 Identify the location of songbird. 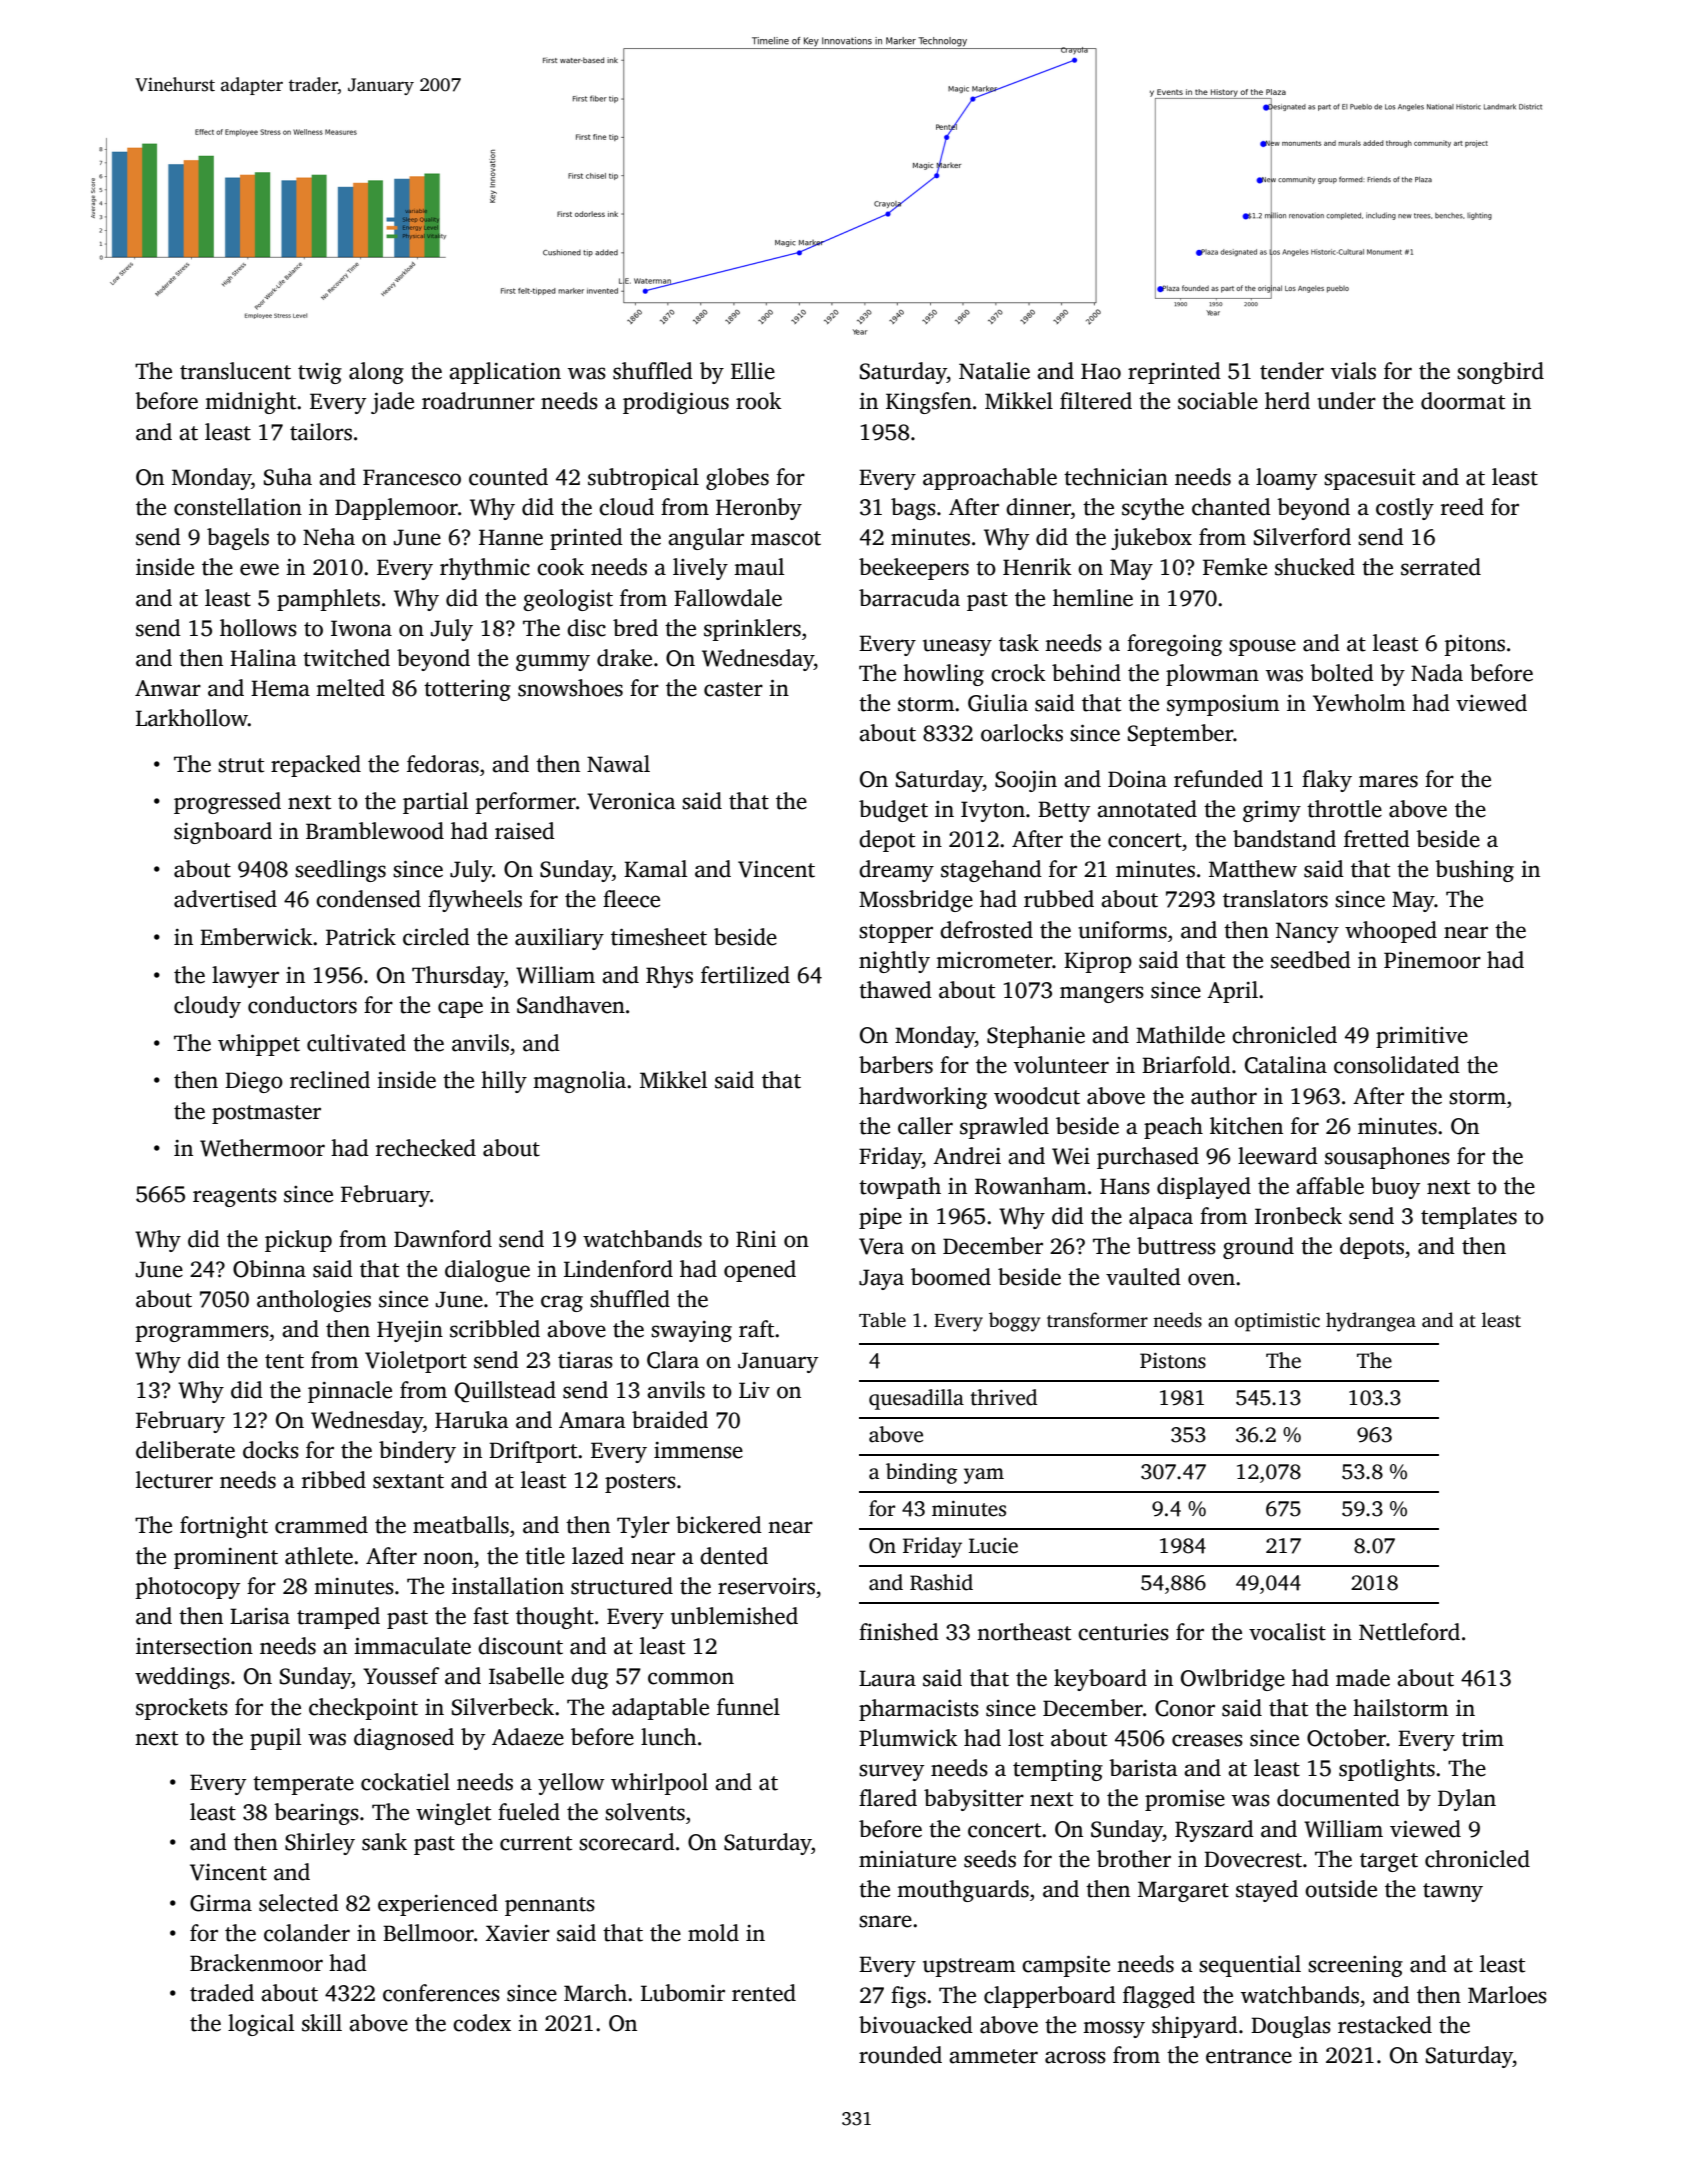
(1500, 373).
